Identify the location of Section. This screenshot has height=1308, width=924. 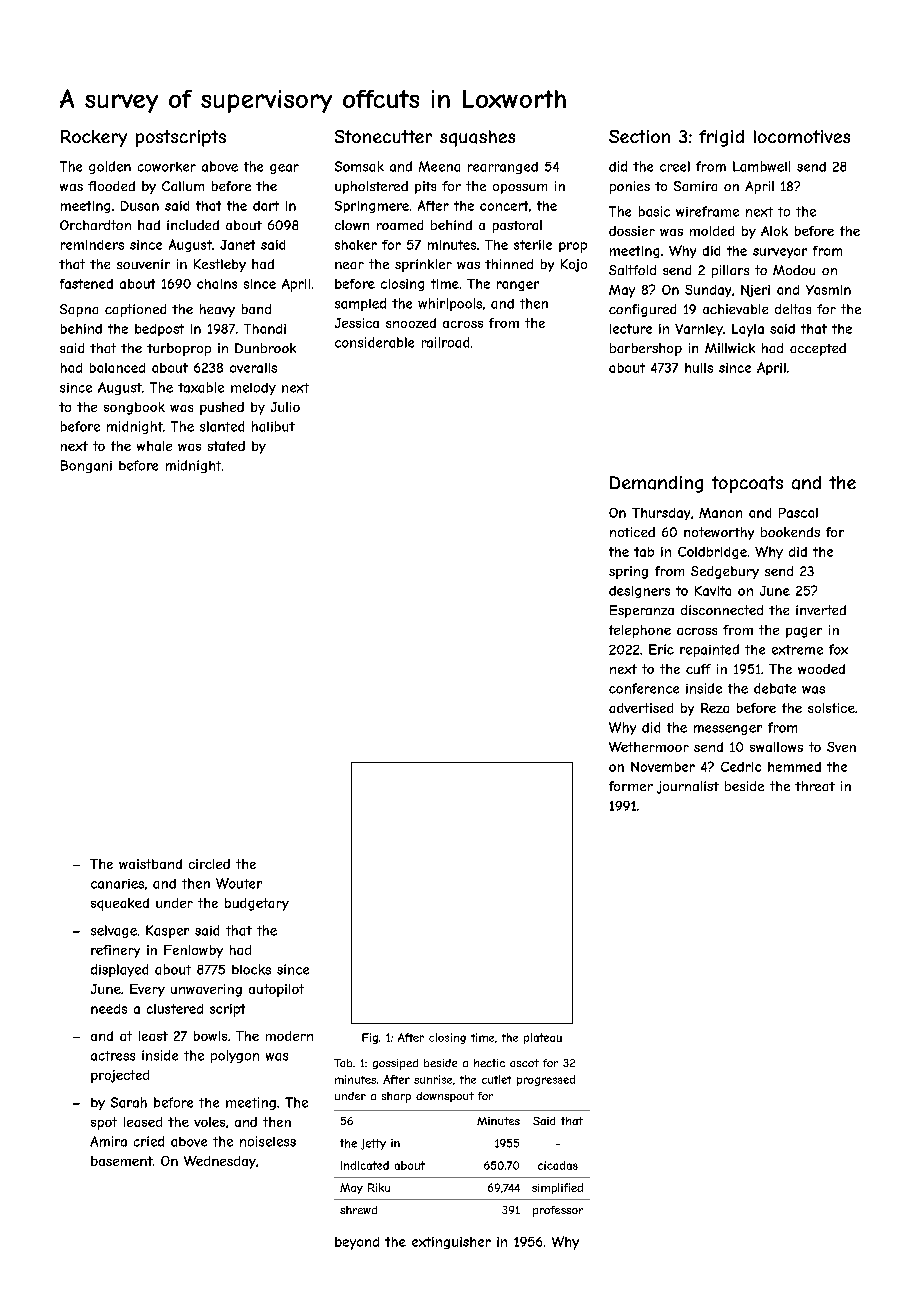
(639, 136).
